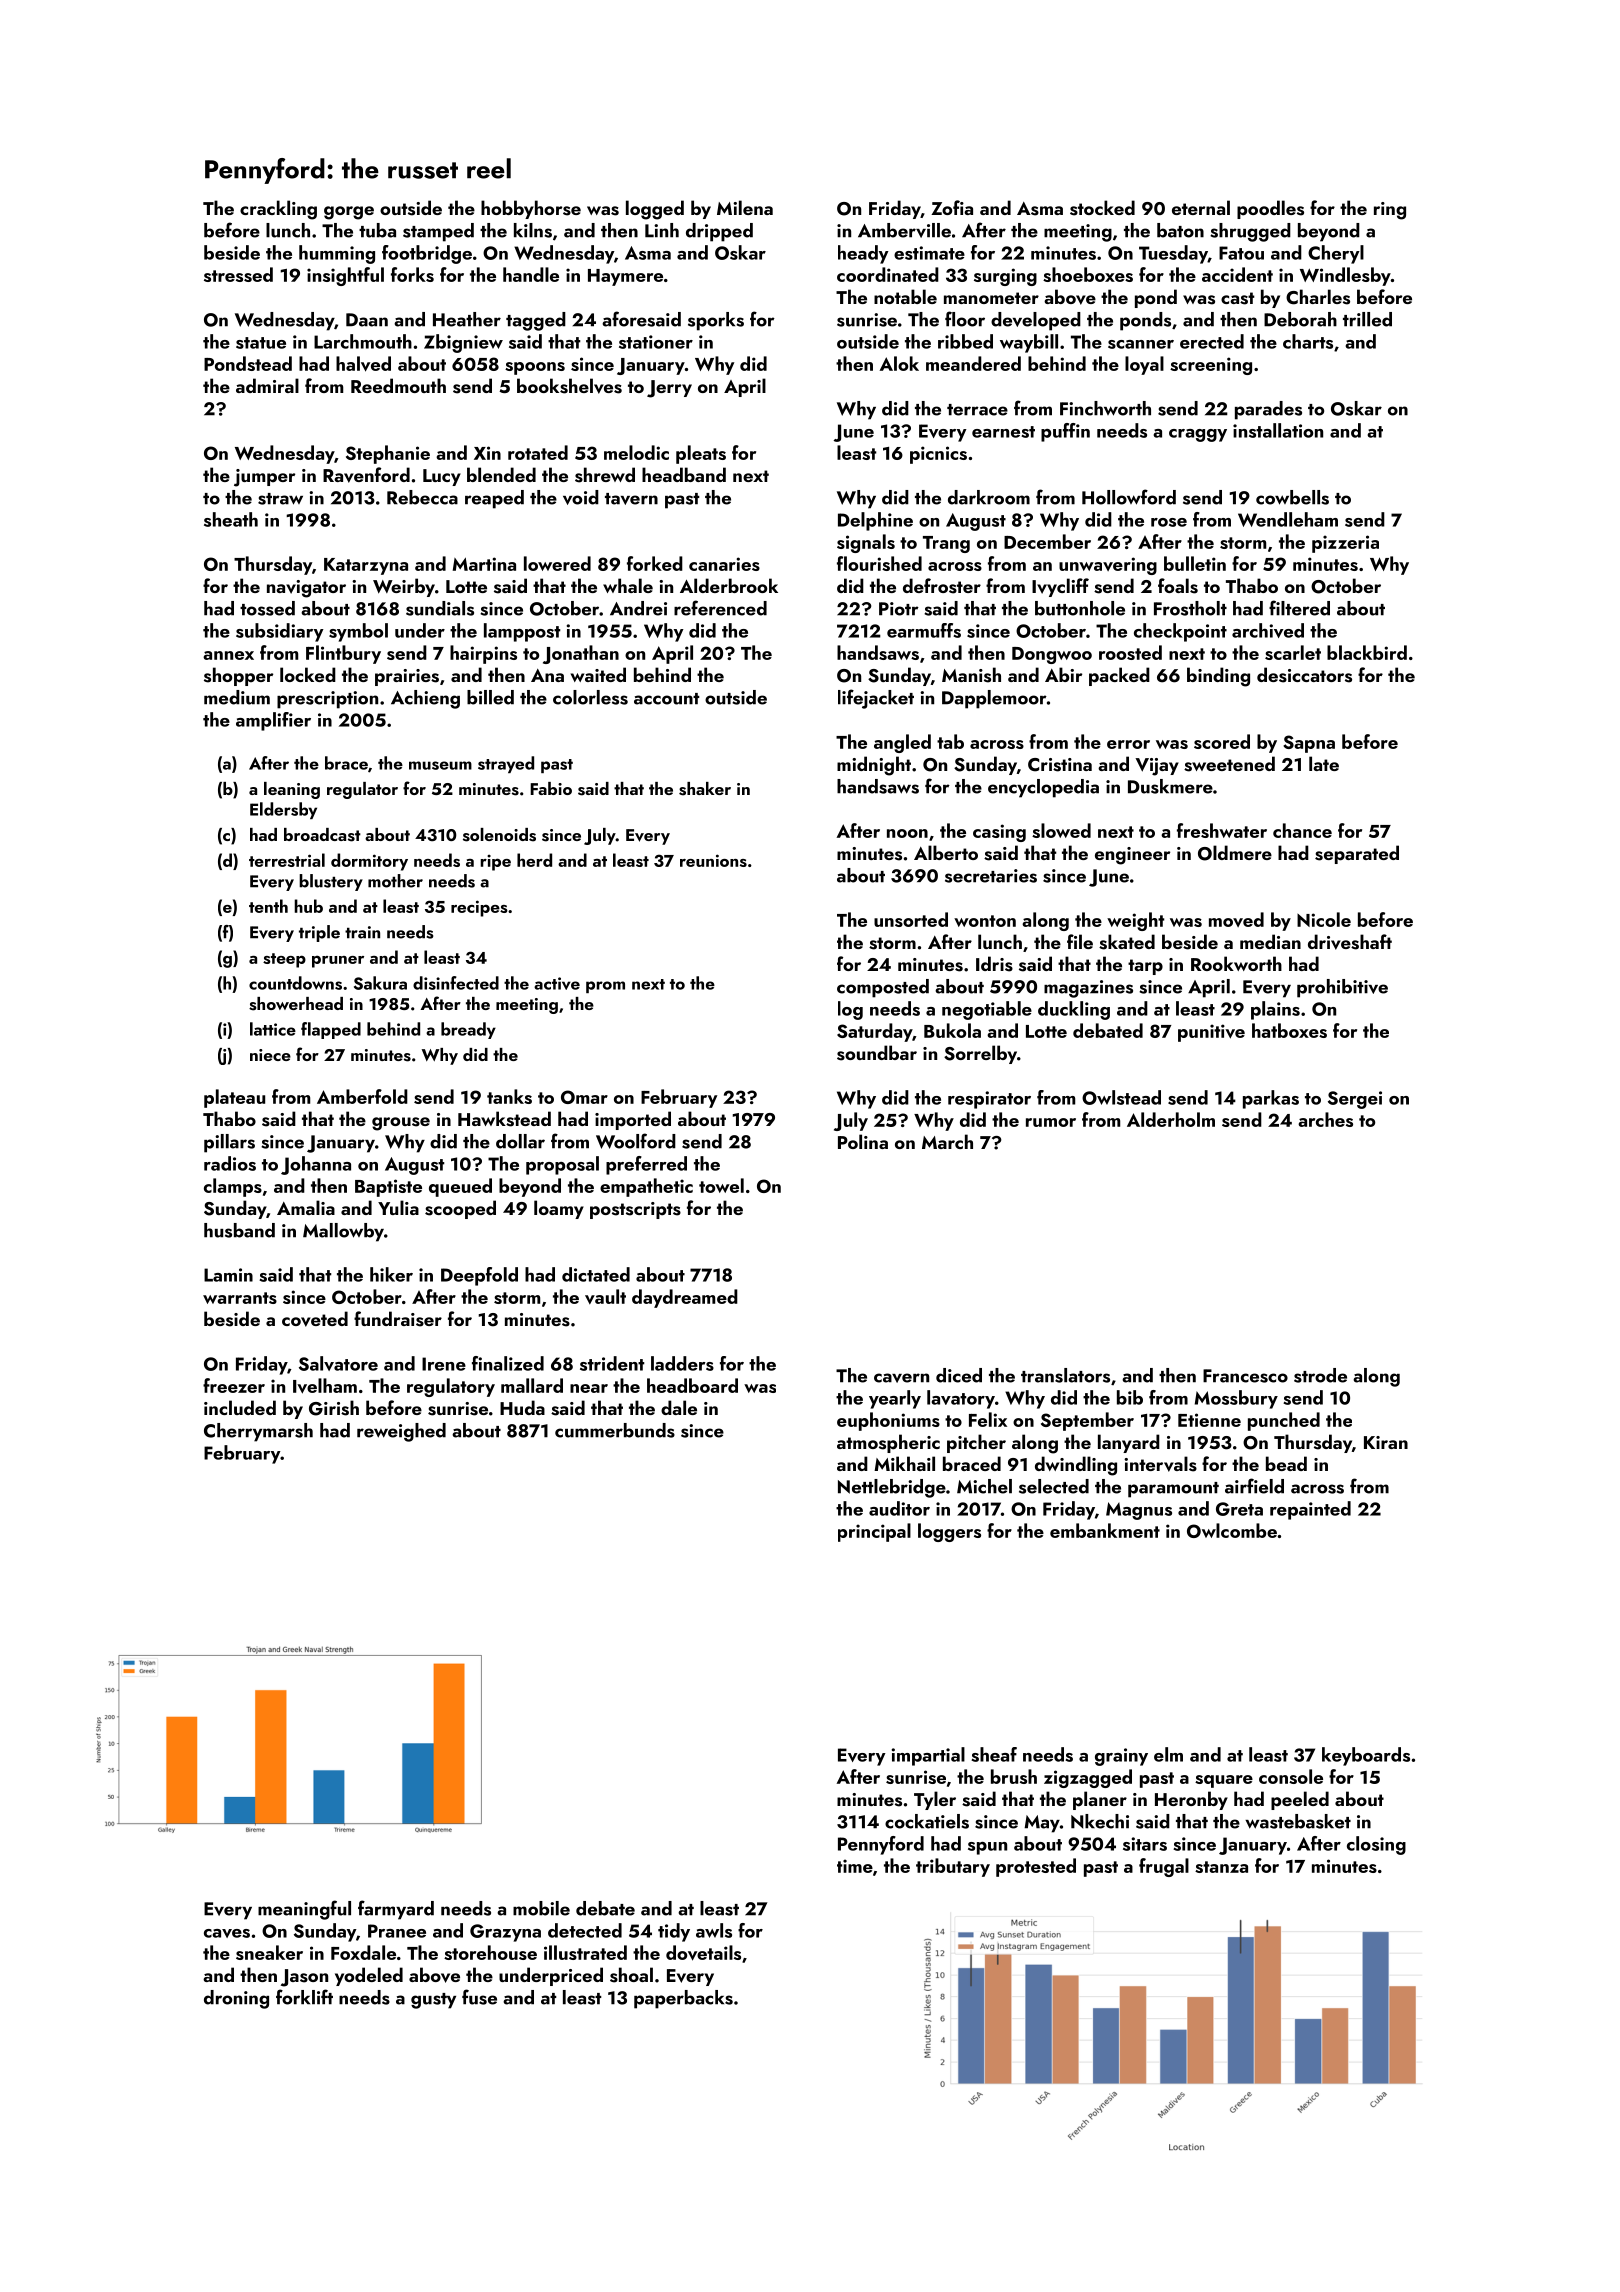 This page has height=2292, width=1620. What do you see at coordinates (531, 209) in the page?
I see `hobbyhorse` at bounding box center [531, 209].
